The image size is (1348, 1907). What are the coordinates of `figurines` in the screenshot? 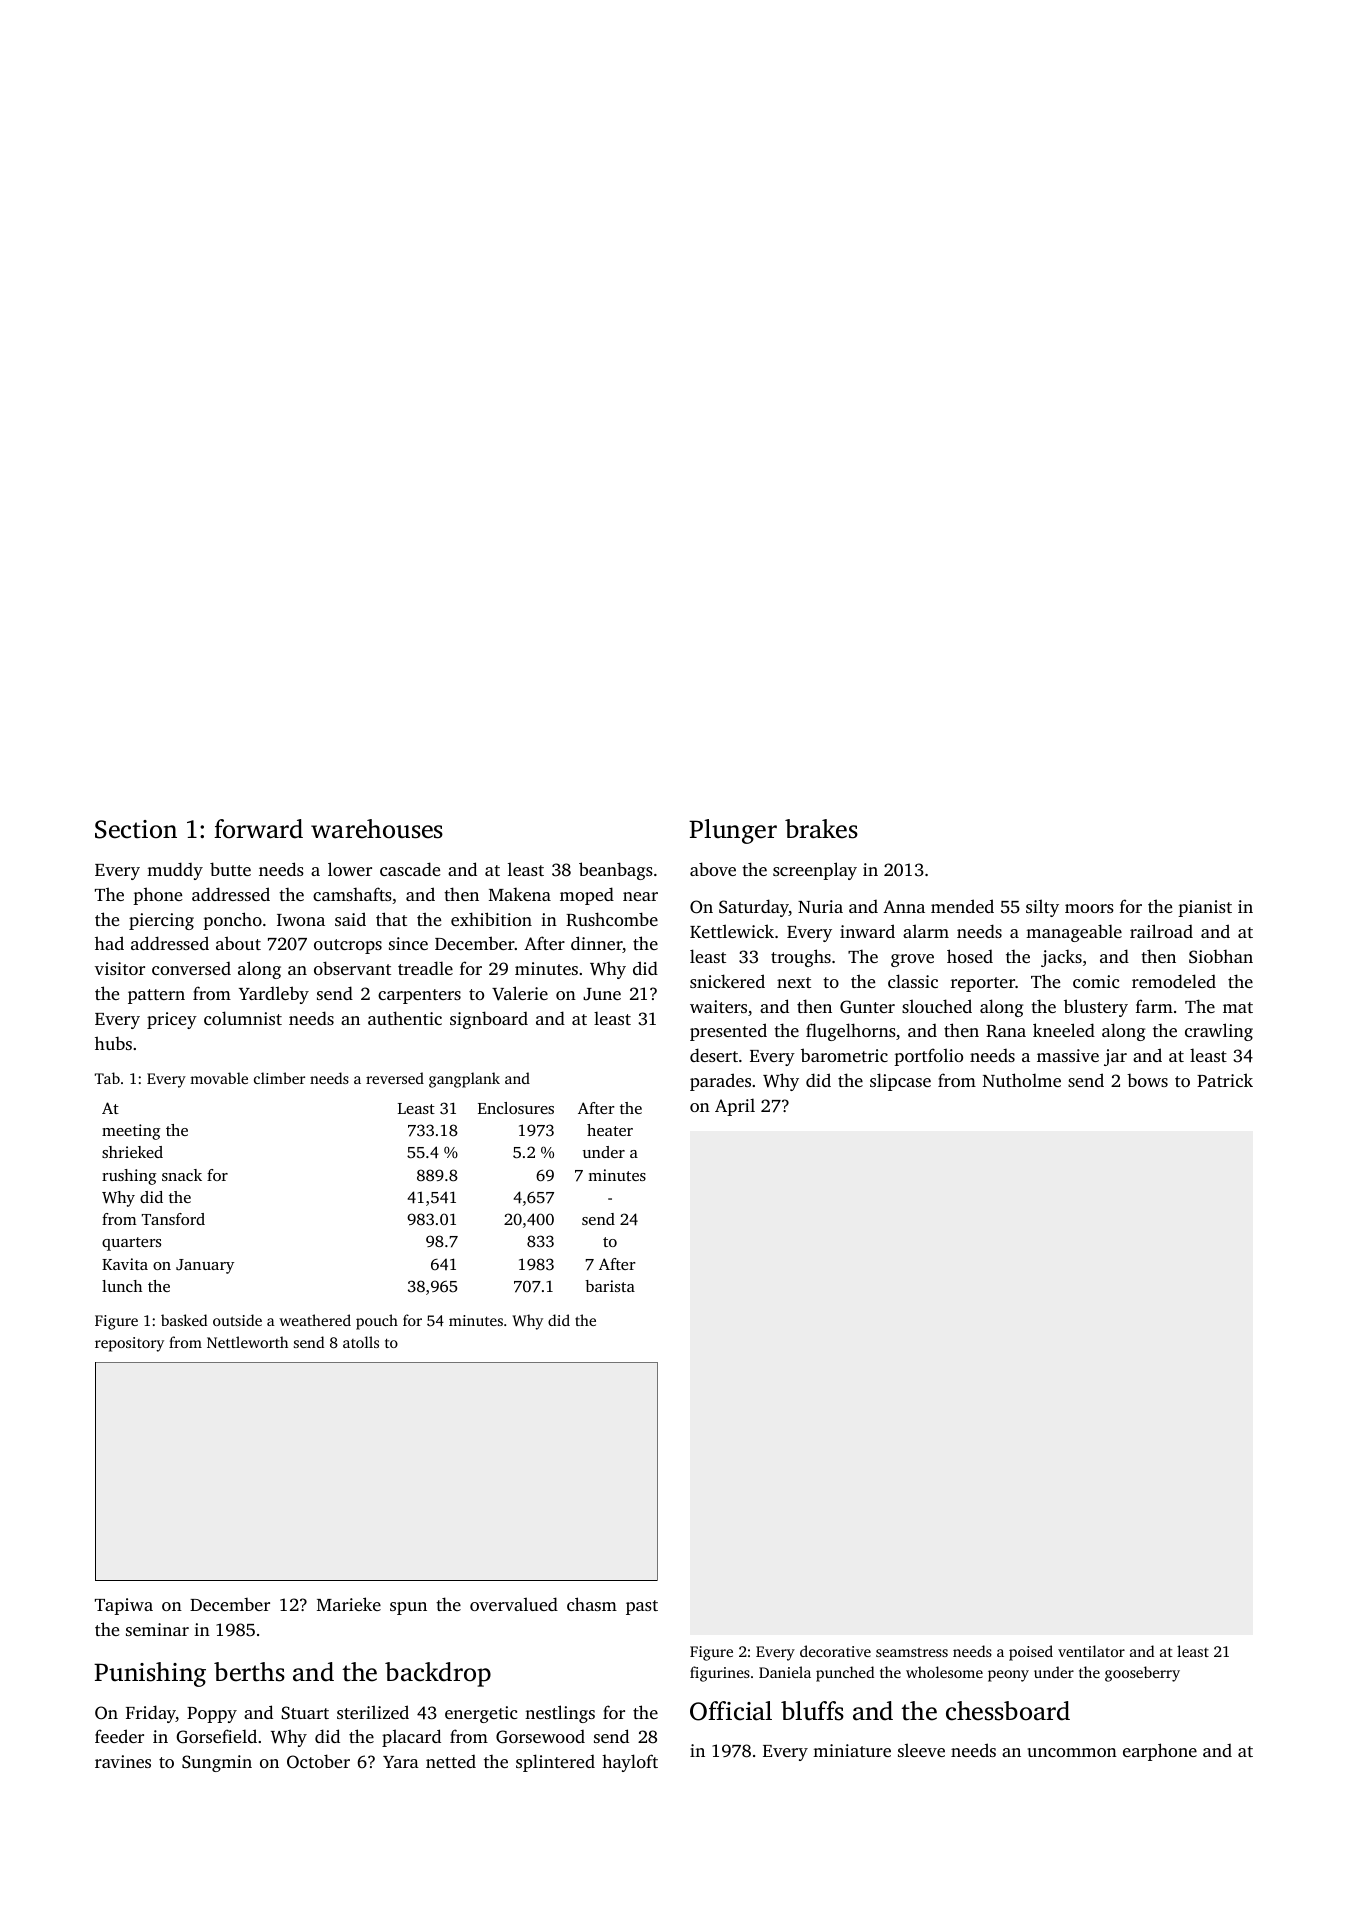 It's located at (720, 1674).
